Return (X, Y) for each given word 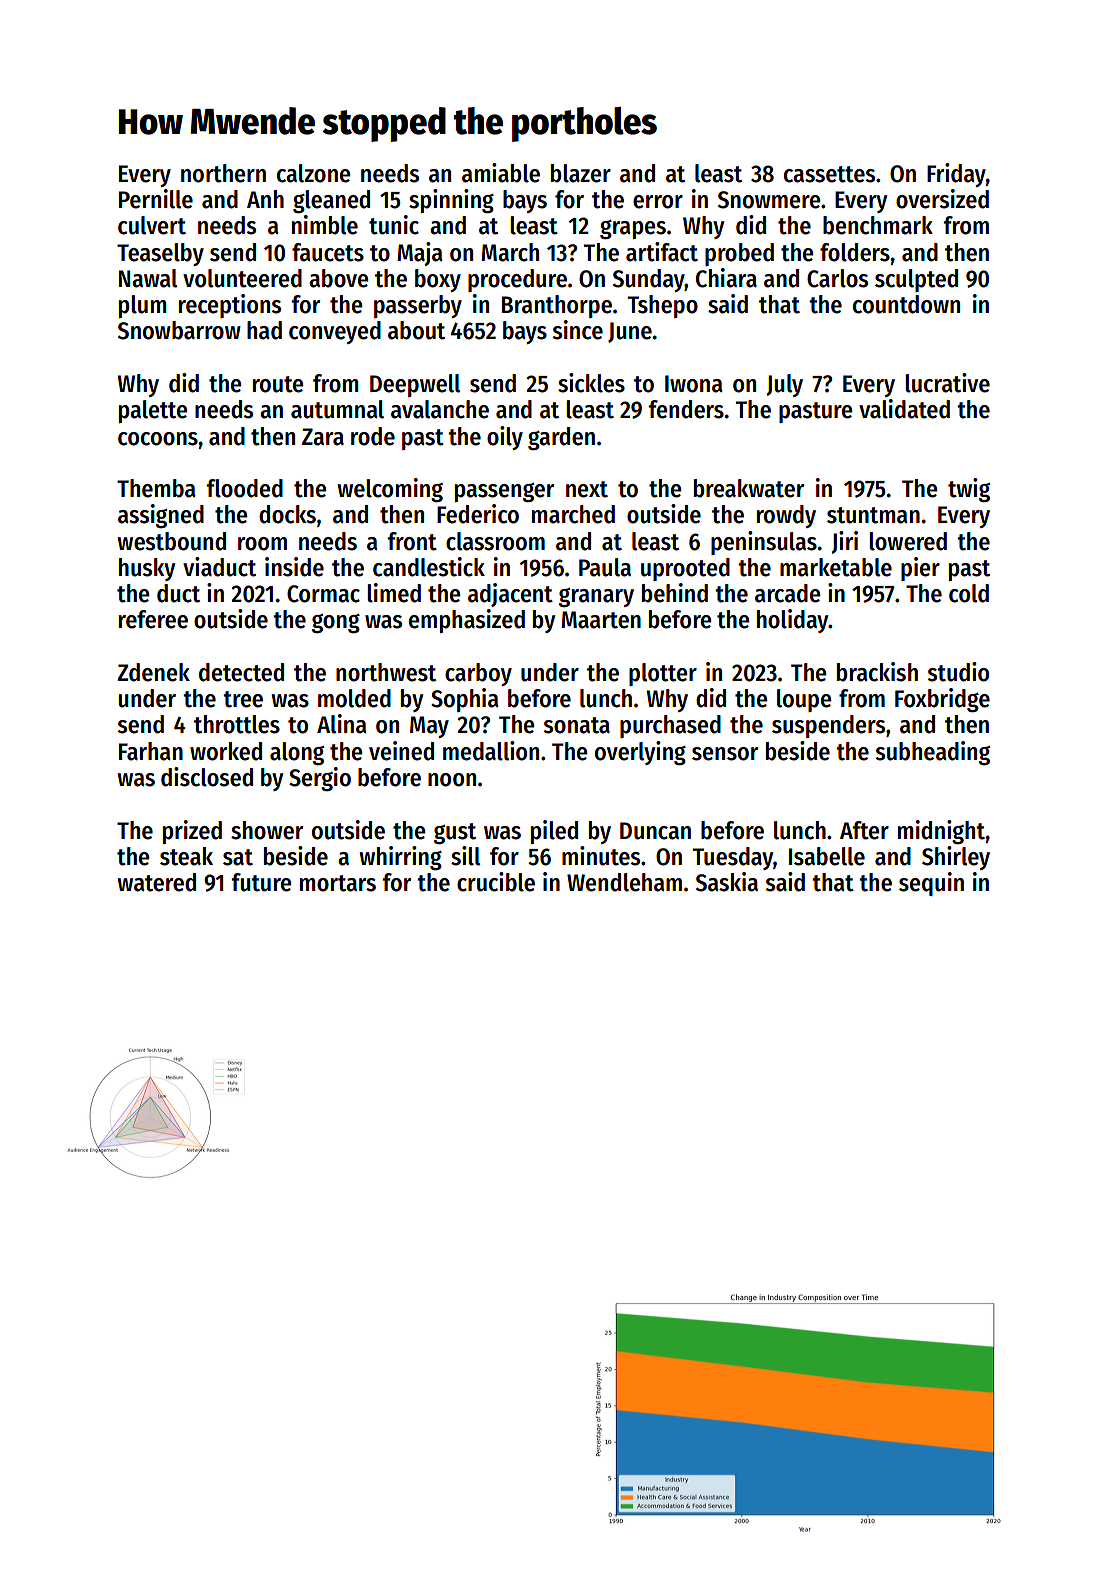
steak (186, 856)
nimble (325, 225)
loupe (804, 700)
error (658, 202)
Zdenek (153, 672)
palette (153, 411)
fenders (686, 409)
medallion (491, 751)
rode (373, 436)
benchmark (878, 225)
